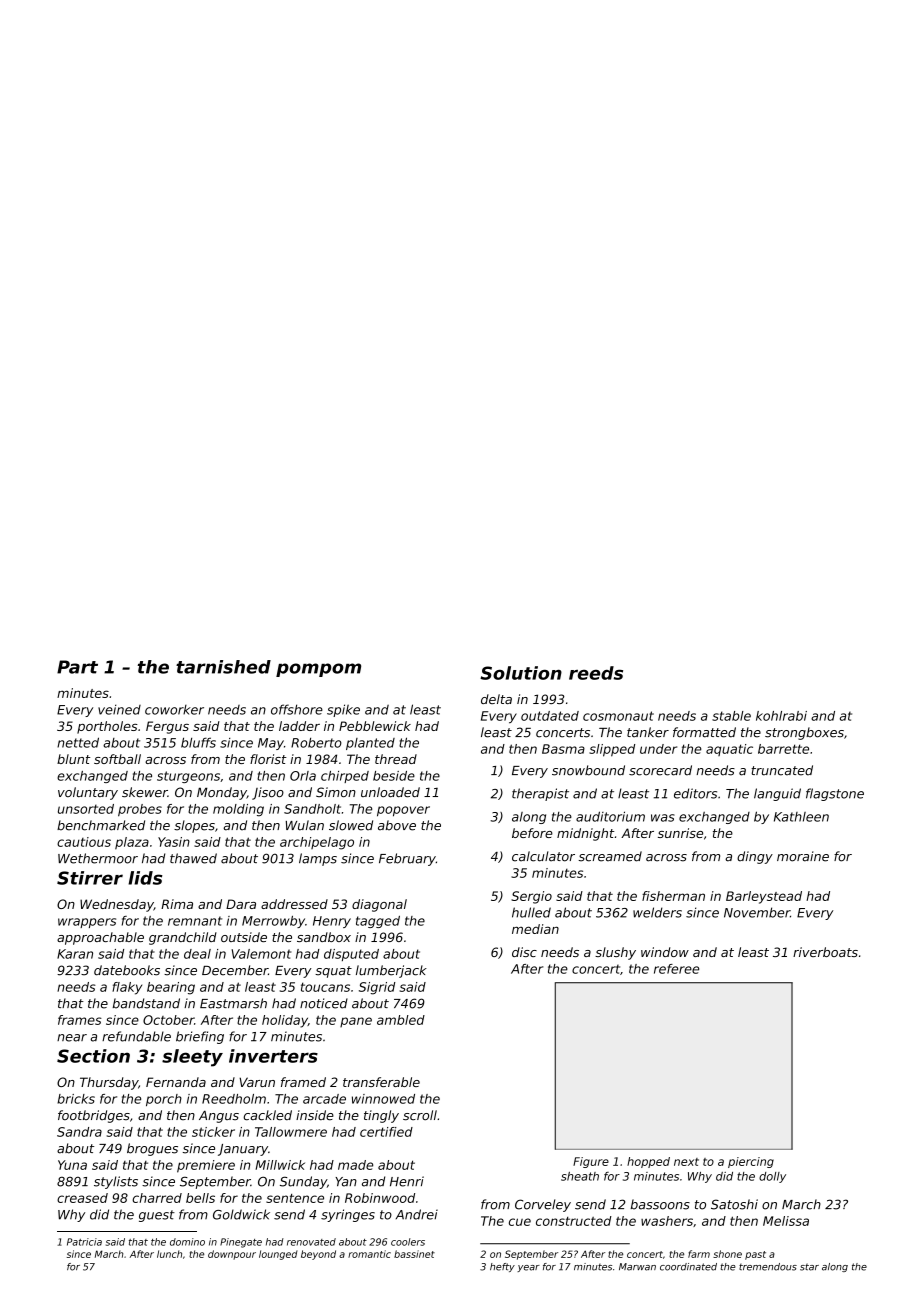 The image size is (924, 1308). What do you see at coordinates (420, 1115) in the screenshot?
I see `scroll` at bounding box center [420, 1115].
